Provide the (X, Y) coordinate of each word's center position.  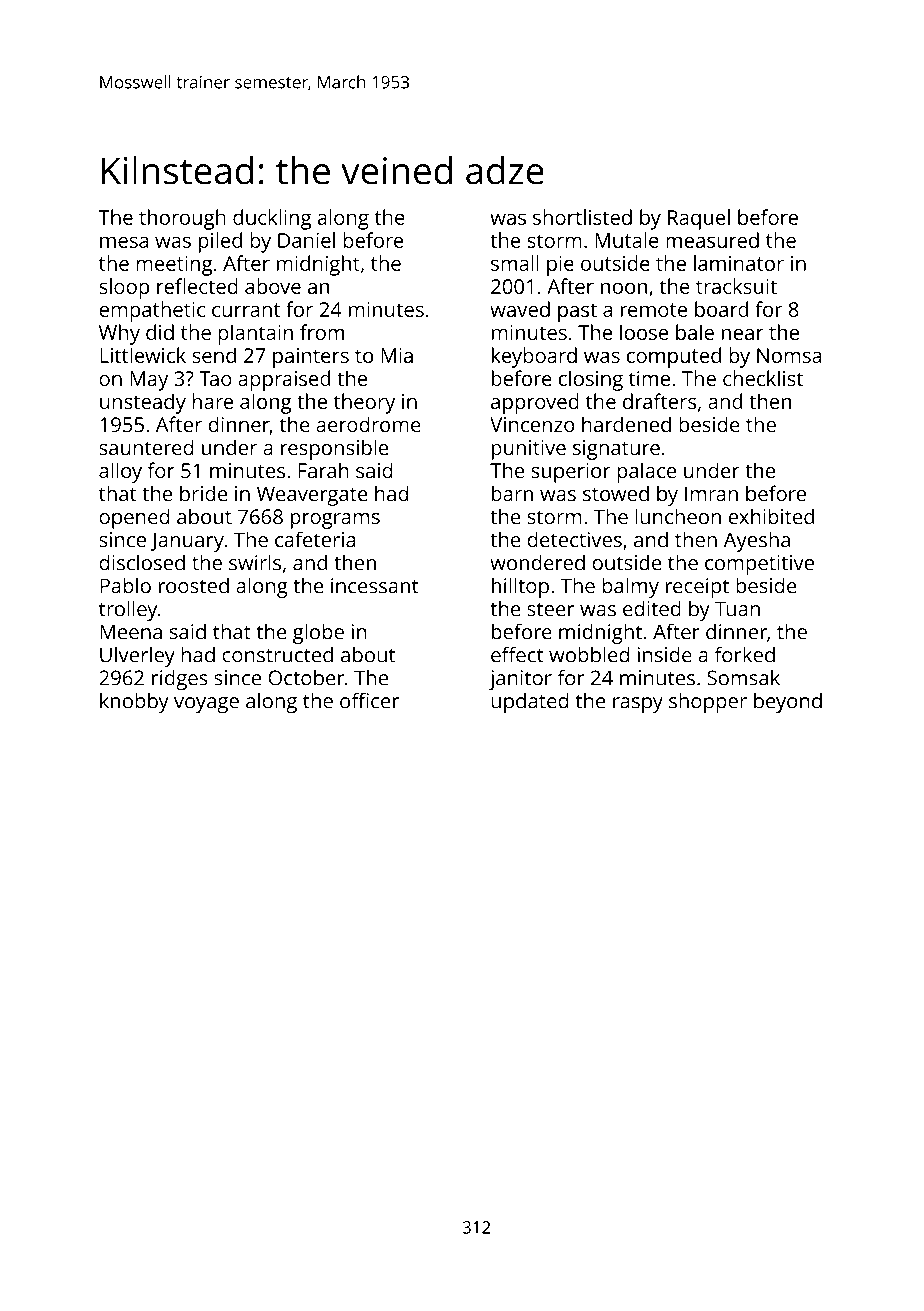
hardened (626, 424)
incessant (375, 586)
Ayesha (757, 541)
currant (246, 310)
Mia (397, 355)
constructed (277, 654)
